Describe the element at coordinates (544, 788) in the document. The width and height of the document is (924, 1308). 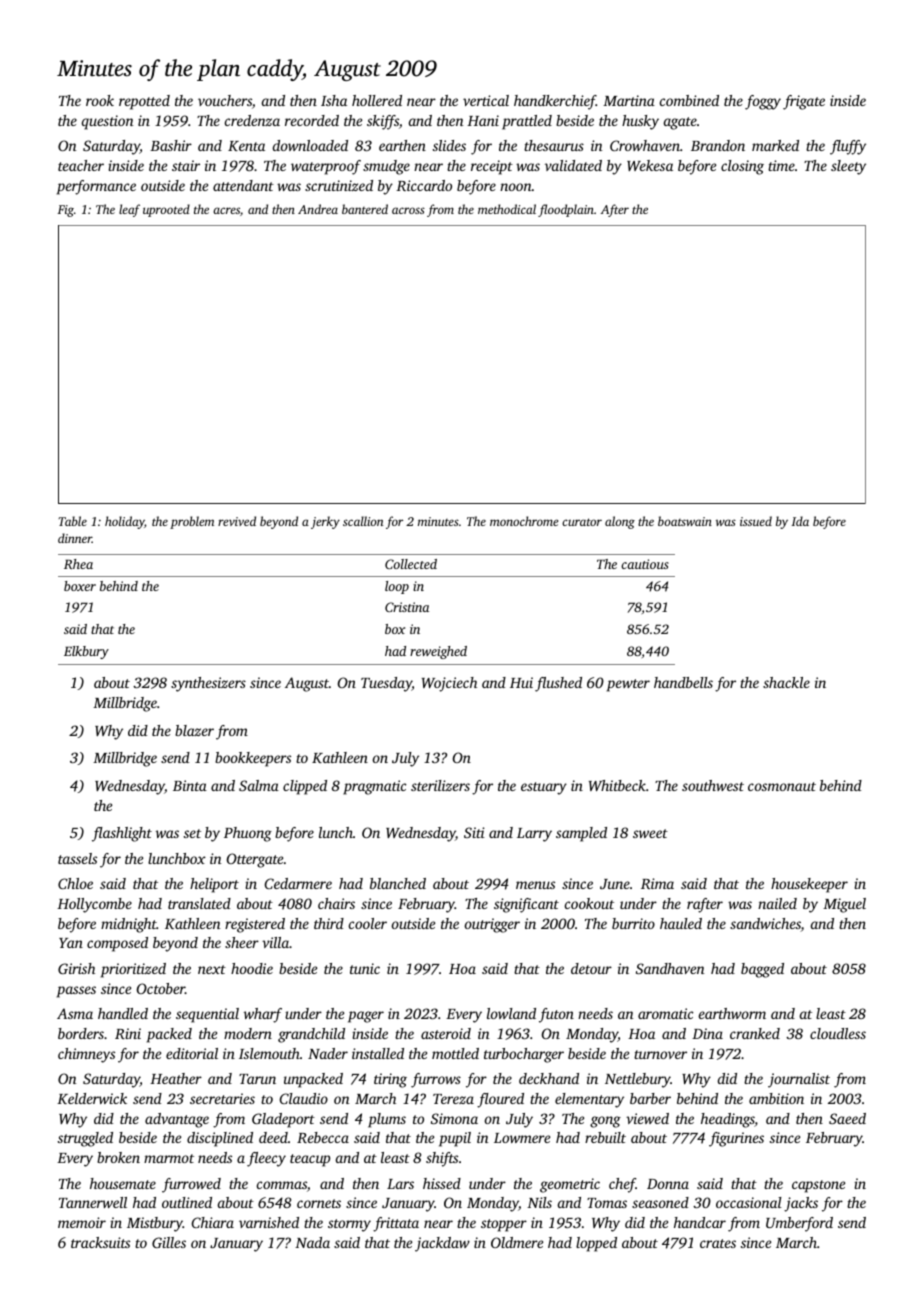
I see `estuary` at that location.
